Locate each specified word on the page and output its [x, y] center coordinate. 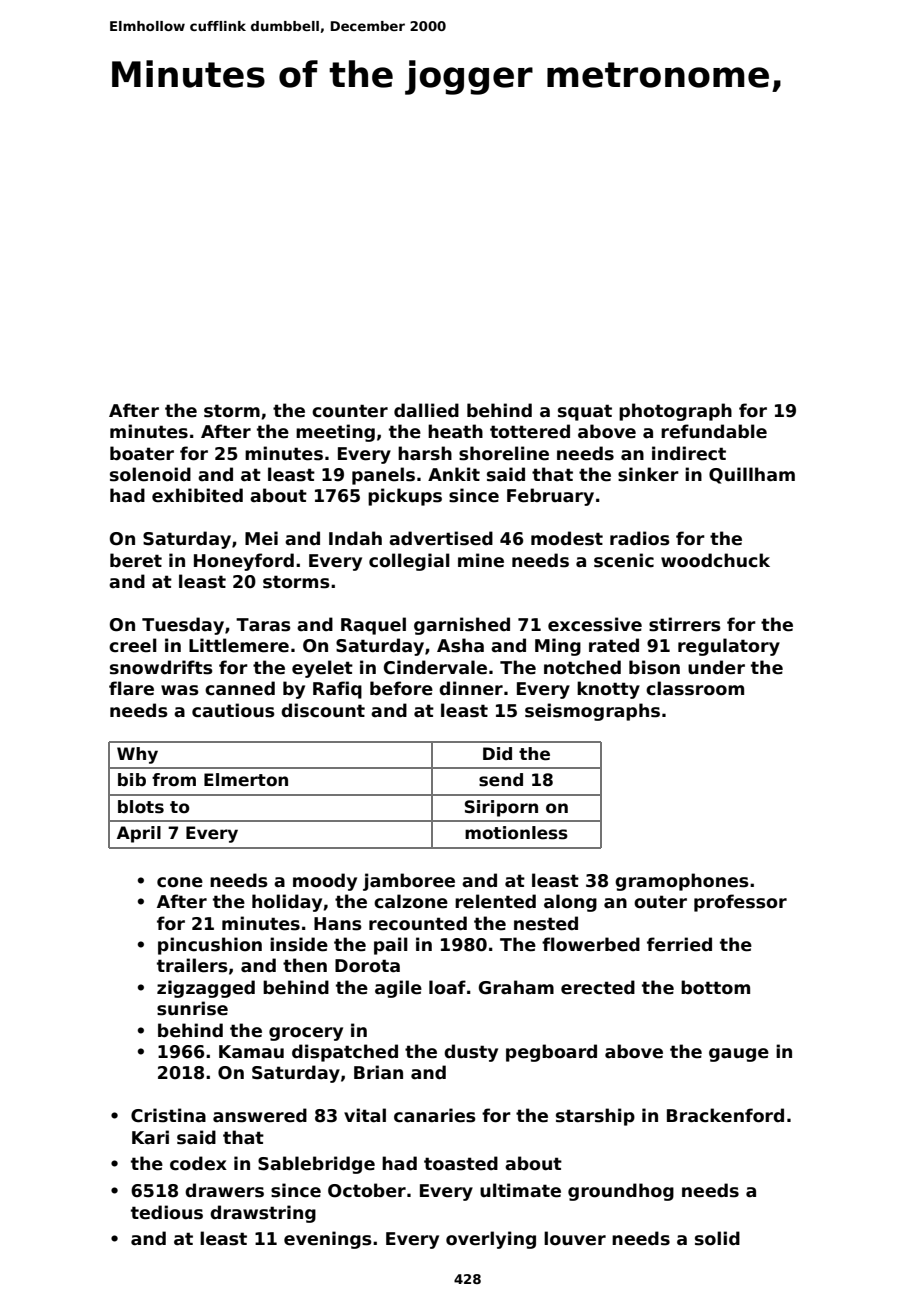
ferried [679, 944]
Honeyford [244, 562]
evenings [328, 1240]
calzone [411, 901]
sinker [648, 474]
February [550, 497]
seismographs [592, 712]
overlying [491, 1240]
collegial [409, 562]
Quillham [752, 475]
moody [325, 882]
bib [132, 779]
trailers [192, 965]
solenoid [150, 474]
